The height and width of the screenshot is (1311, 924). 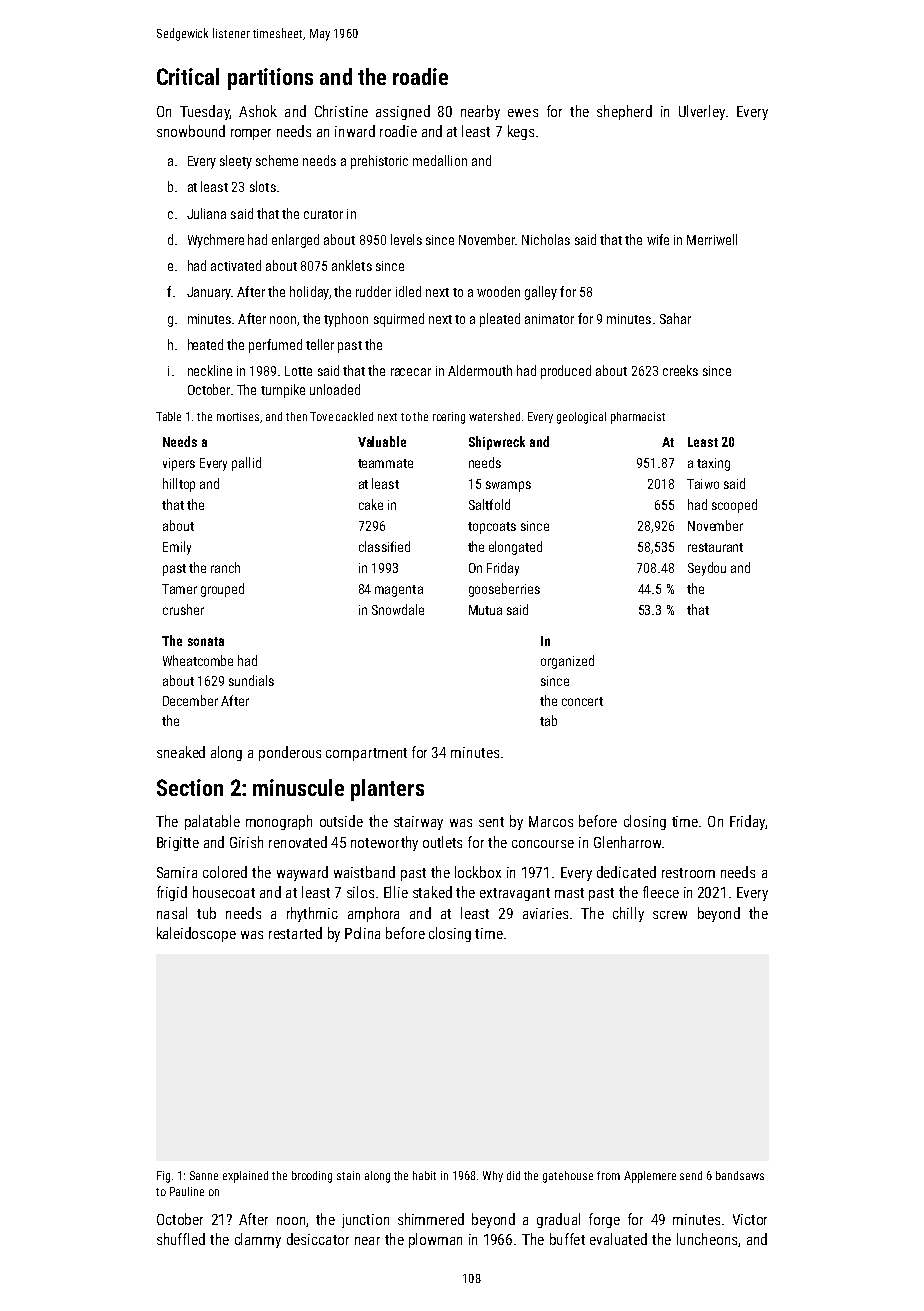 I want to click on Nicholas, so click(x=546, y=239).
